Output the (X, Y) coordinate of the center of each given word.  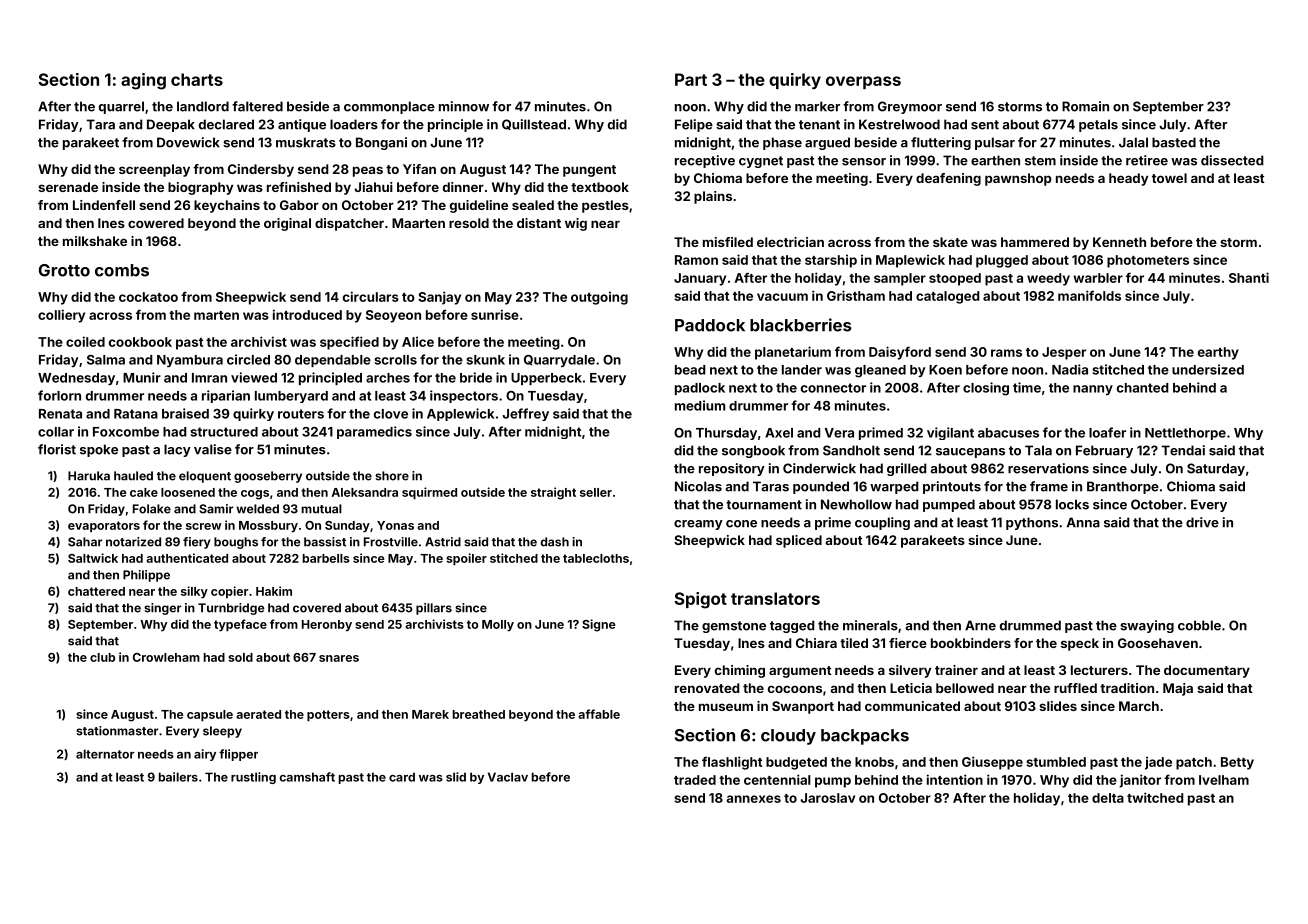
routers (301, 414)
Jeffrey (525, 414)
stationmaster (117, 731)
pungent (589, 171)
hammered (1035, 242)
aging (143, 81)
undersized (1208, 369)
